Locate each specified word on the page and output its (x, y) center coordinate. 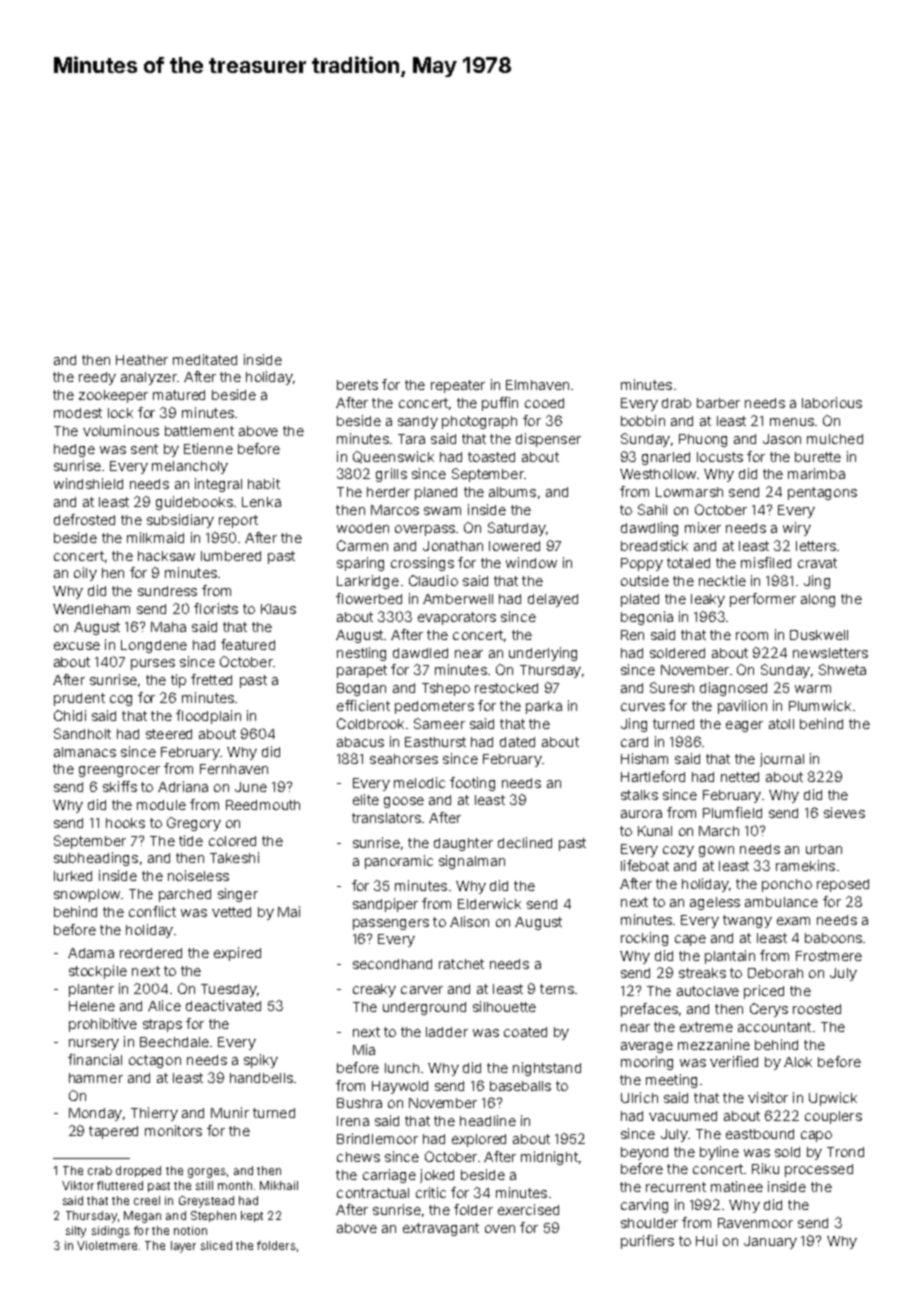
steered (169, 734)
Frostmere (829, 956)
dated (517, 742)
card (634, 742)
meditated (205, 359)
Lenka (261, 502)
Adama (91, 953)
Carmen (362, 545)
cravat (817, 563)
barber (718, 403)
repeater (458, 386)
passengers (391, 924)
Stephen (213, 1216)
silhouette (504, 1006)
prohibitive (103, 1025)
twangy (747, 921)
